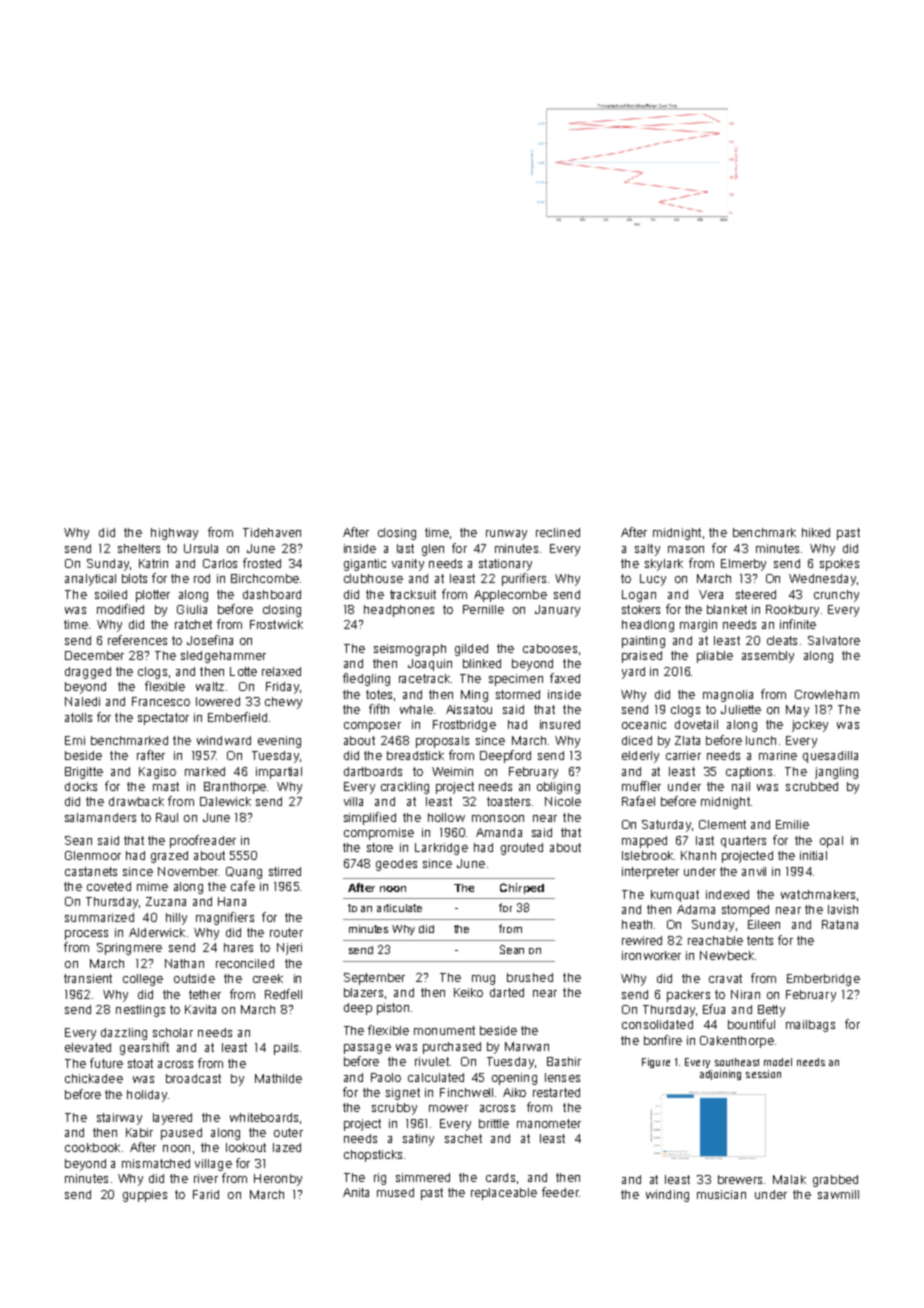 This screenshot has width=924, height=1308. What do you see at coordinates (830, 757) in the screenshot?
I see `quesadilla` at bounding box center [830, 757].
